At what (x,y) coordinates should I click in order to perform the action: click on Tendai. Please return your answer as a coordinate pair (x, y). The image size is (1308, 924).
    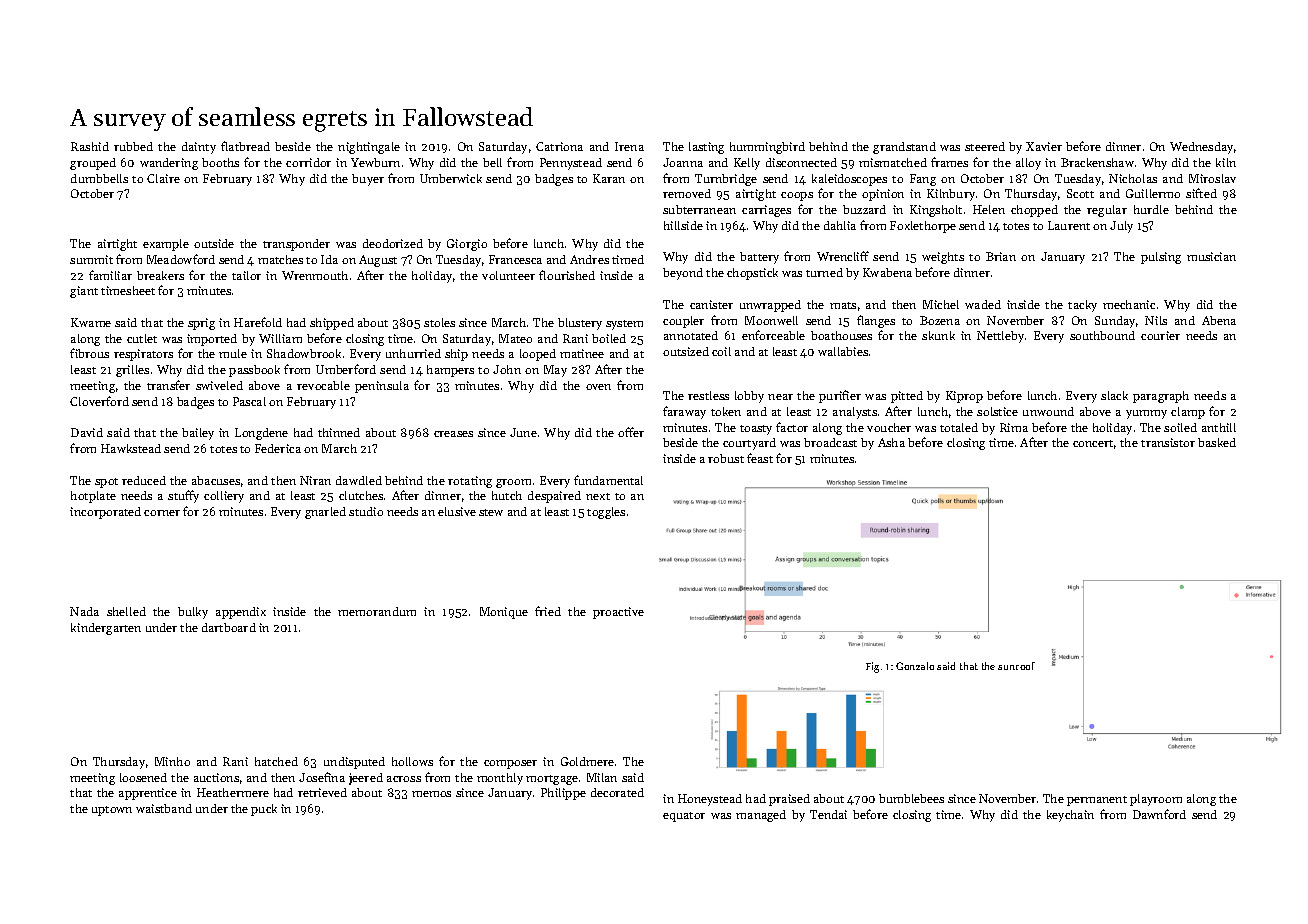
    Looking at the image, I should click on (828, 814).
